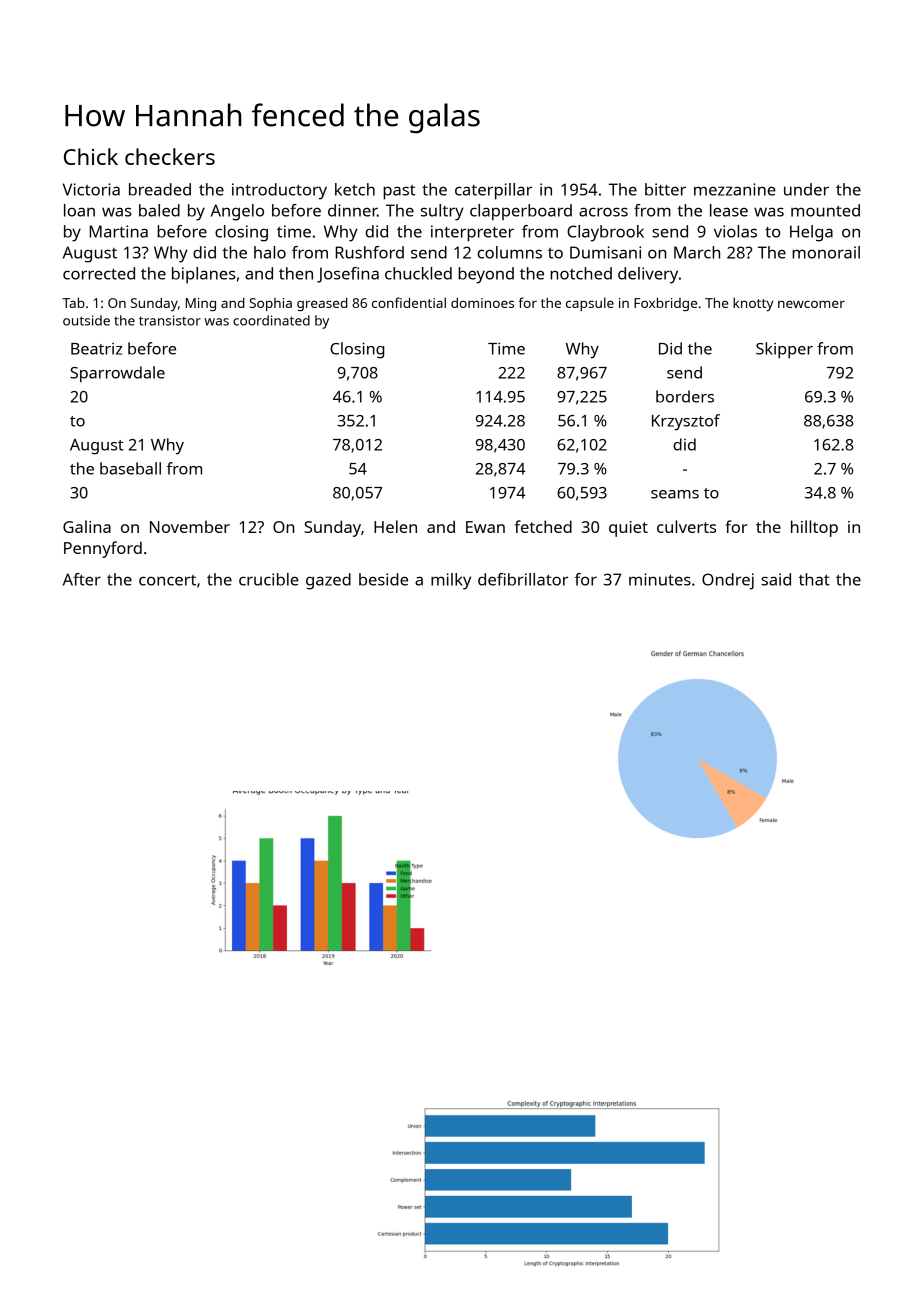 Image resolution: width=924 pixels, height=1311 pixels. Describe the element at coordinates (170, 156) in the page. I see `checkers` at that location.
